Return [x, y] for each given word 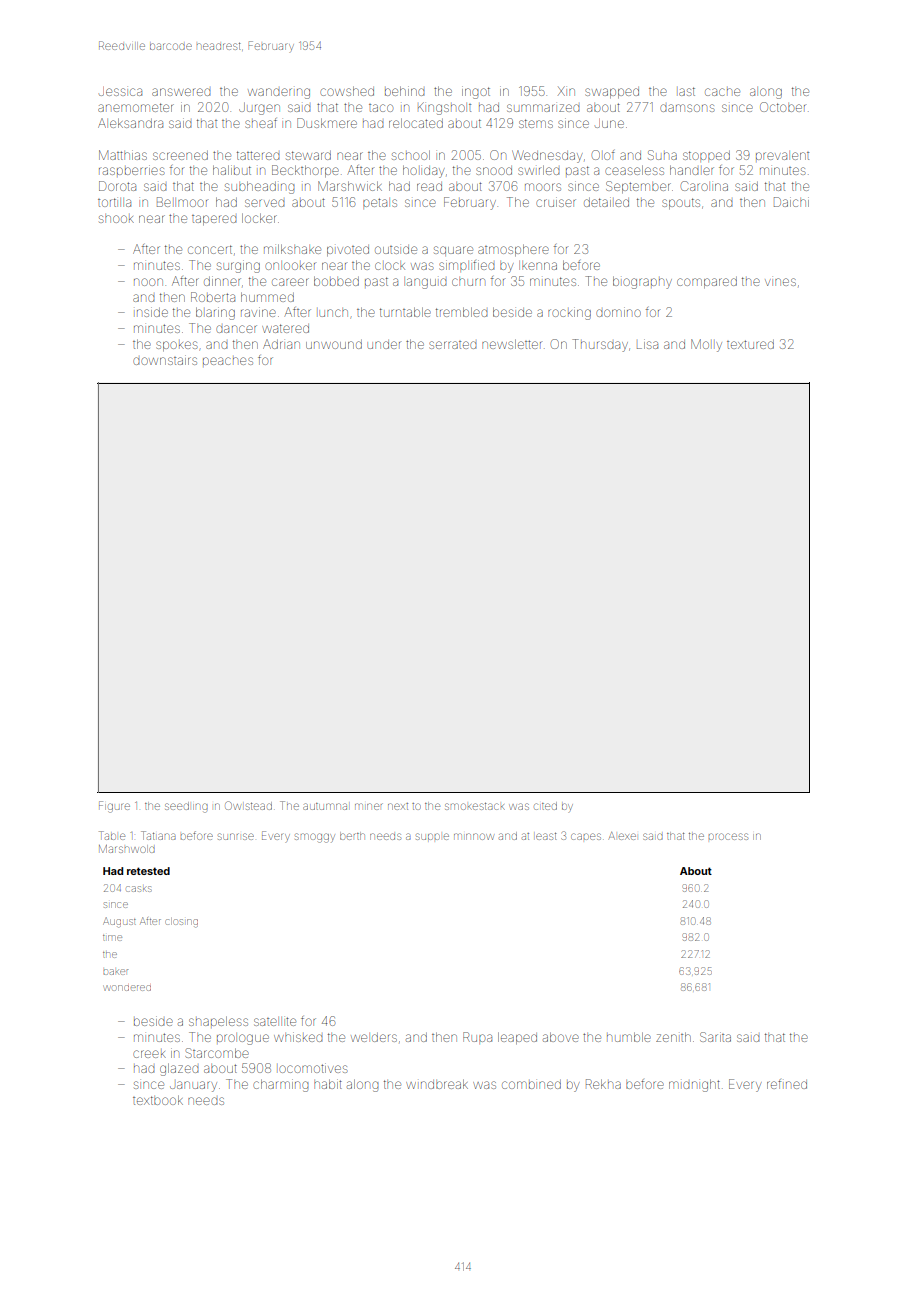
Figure [114, 807]
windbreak [437, 1084]
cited [545, 806]
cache [722, 92]
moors [543, 187]
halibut [232, 170]
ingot [476, 92]
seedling [186, 807]
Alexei [622, 836]
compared [707, 282]
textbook [158, 1100]
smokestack [475, 806]
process [728, 836]
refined [787, 1084]
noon [148, 282]
